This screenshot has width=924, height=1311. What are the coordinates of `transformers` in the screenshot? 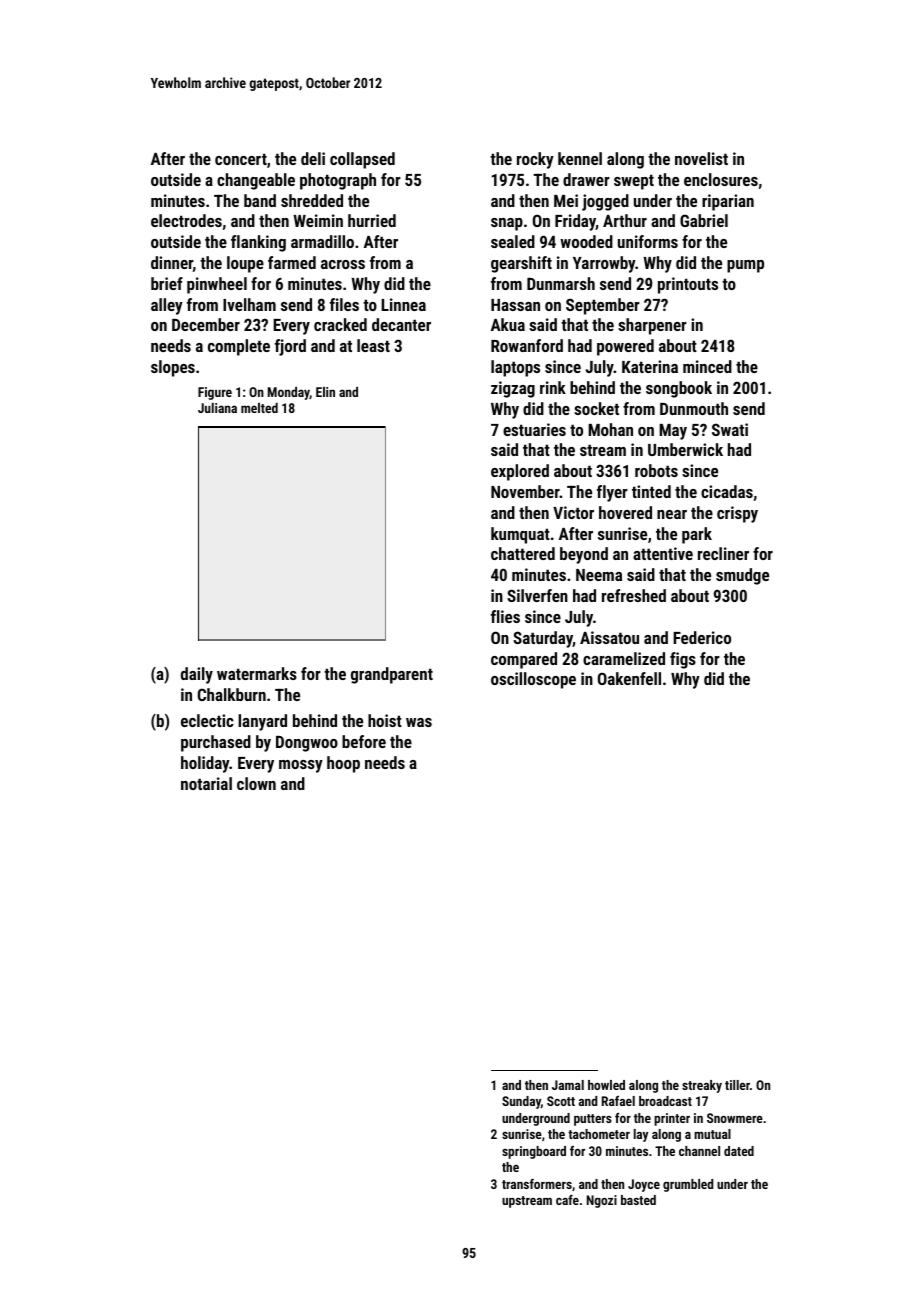 It's located at (537, 1184).
